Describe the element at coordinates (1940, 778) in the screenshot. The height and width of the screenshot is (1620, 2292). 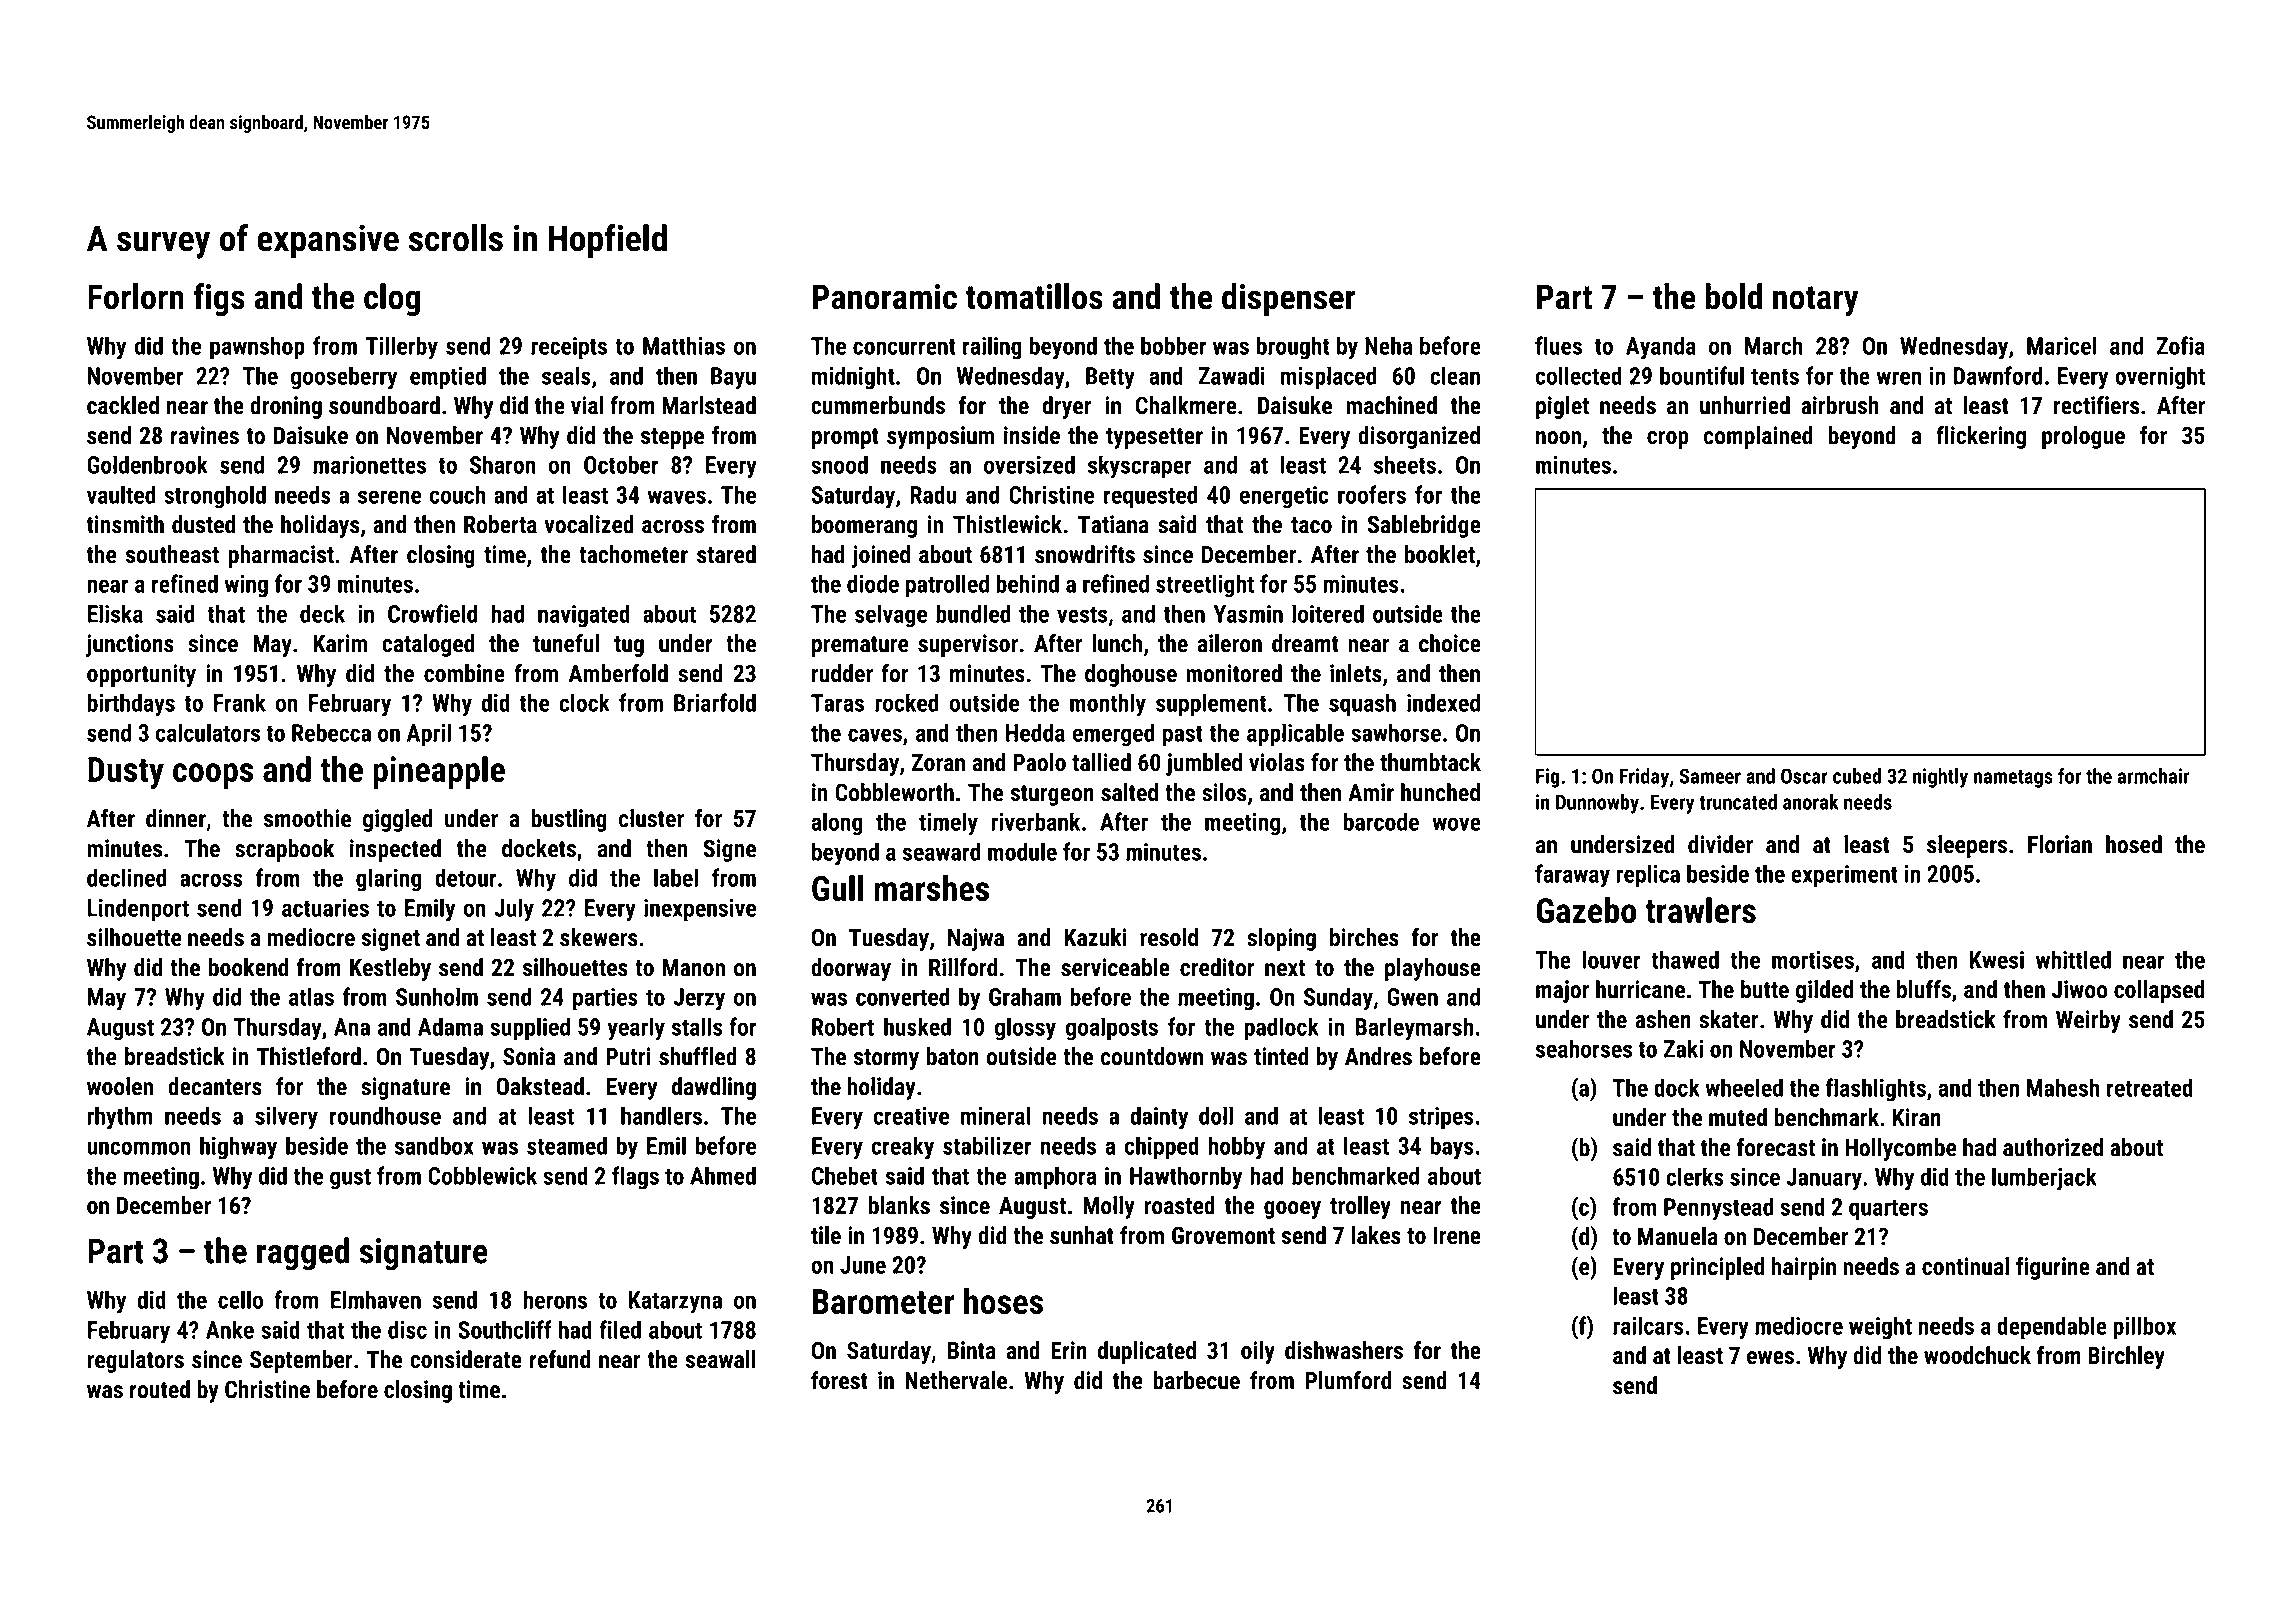
I see `nightly` at that location.
